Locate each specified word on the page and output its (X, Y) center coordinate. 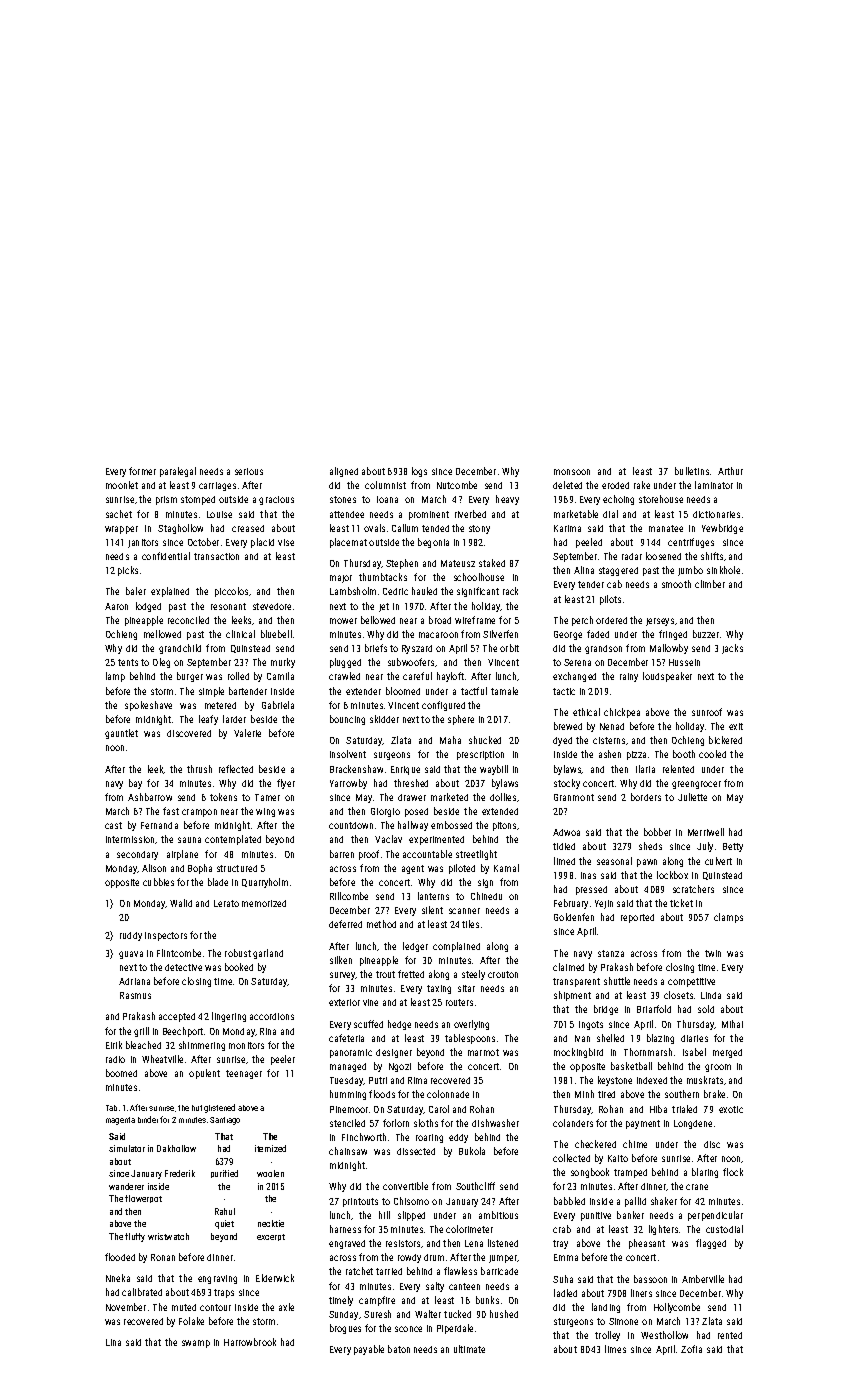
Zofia (691, 1349)
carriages (217, 486)
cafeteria (346, 1038)
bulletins (692, 471)
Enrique (405, 770)
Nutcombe (457, 485)
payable (369, 1350)
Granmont (574, 797)
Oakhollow (176, 1148)
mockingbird (578, 1053)
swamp (196, 1344)
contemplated (233, 840)
